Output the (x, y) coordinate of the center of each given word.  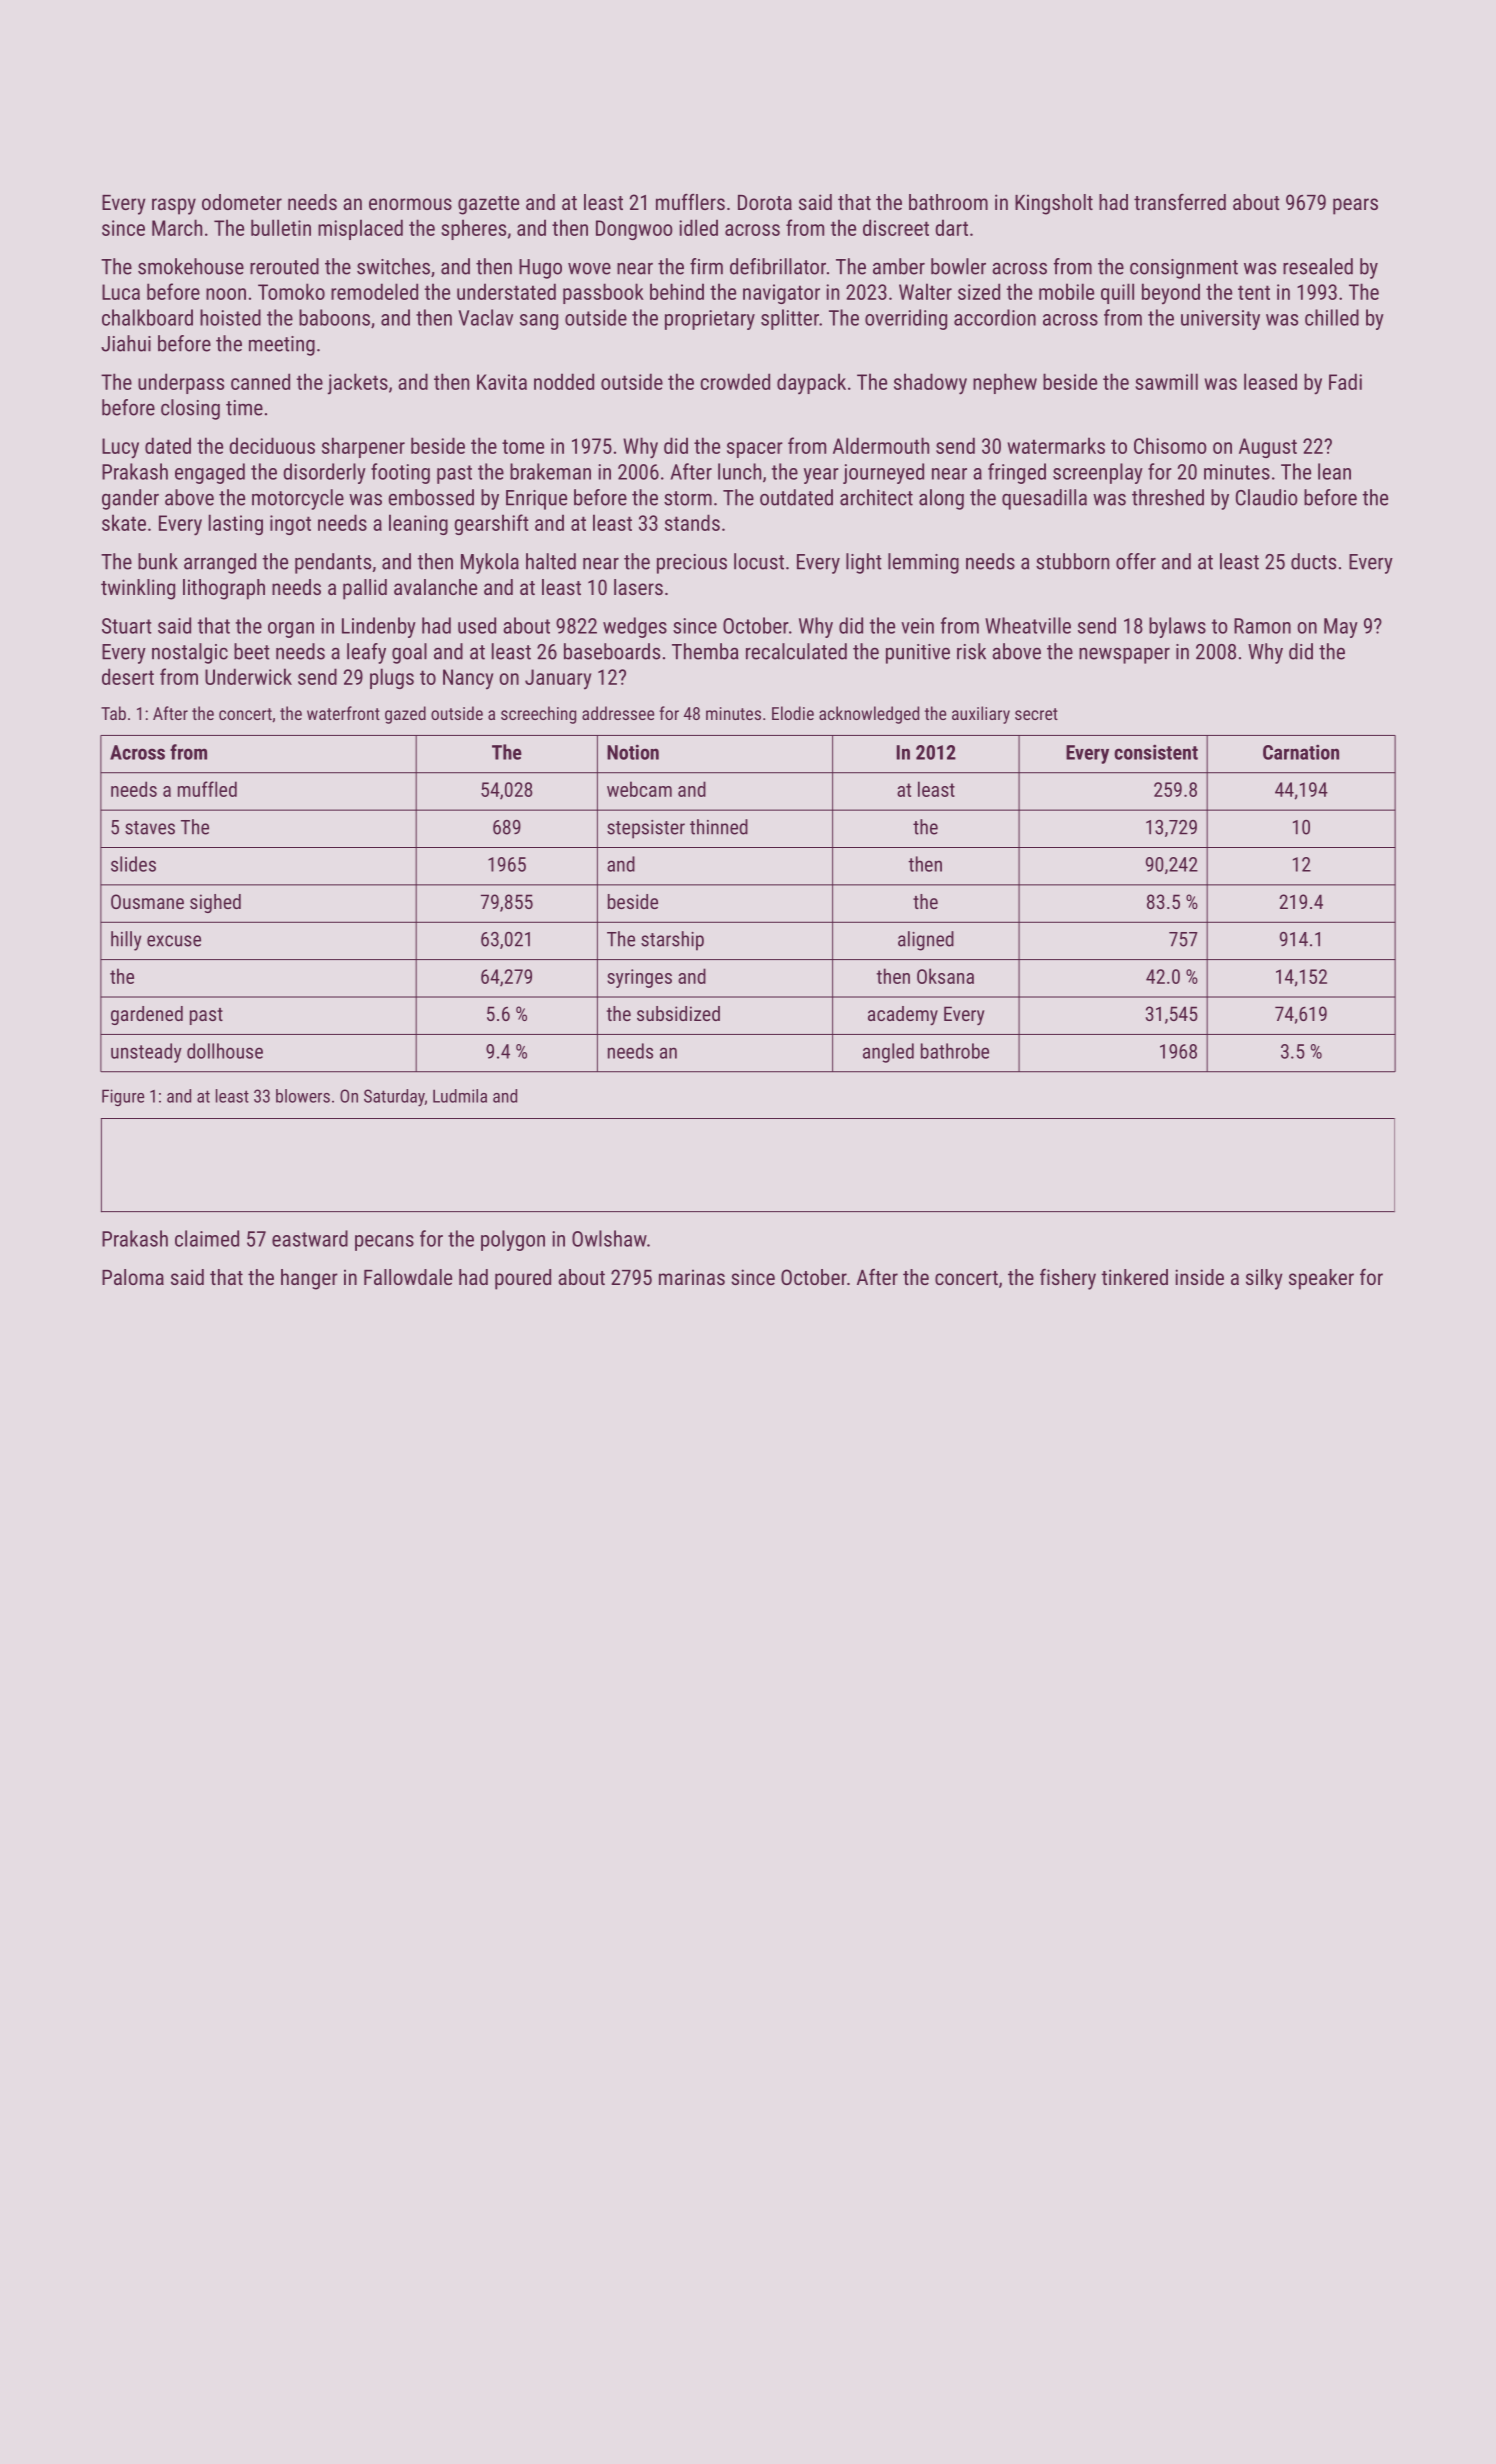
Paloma (133, 1277)
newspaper (1124, 655)
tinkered (1134, 1277)
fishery (1068, 1279)
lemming (923, 563)
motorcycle (298, 499)
